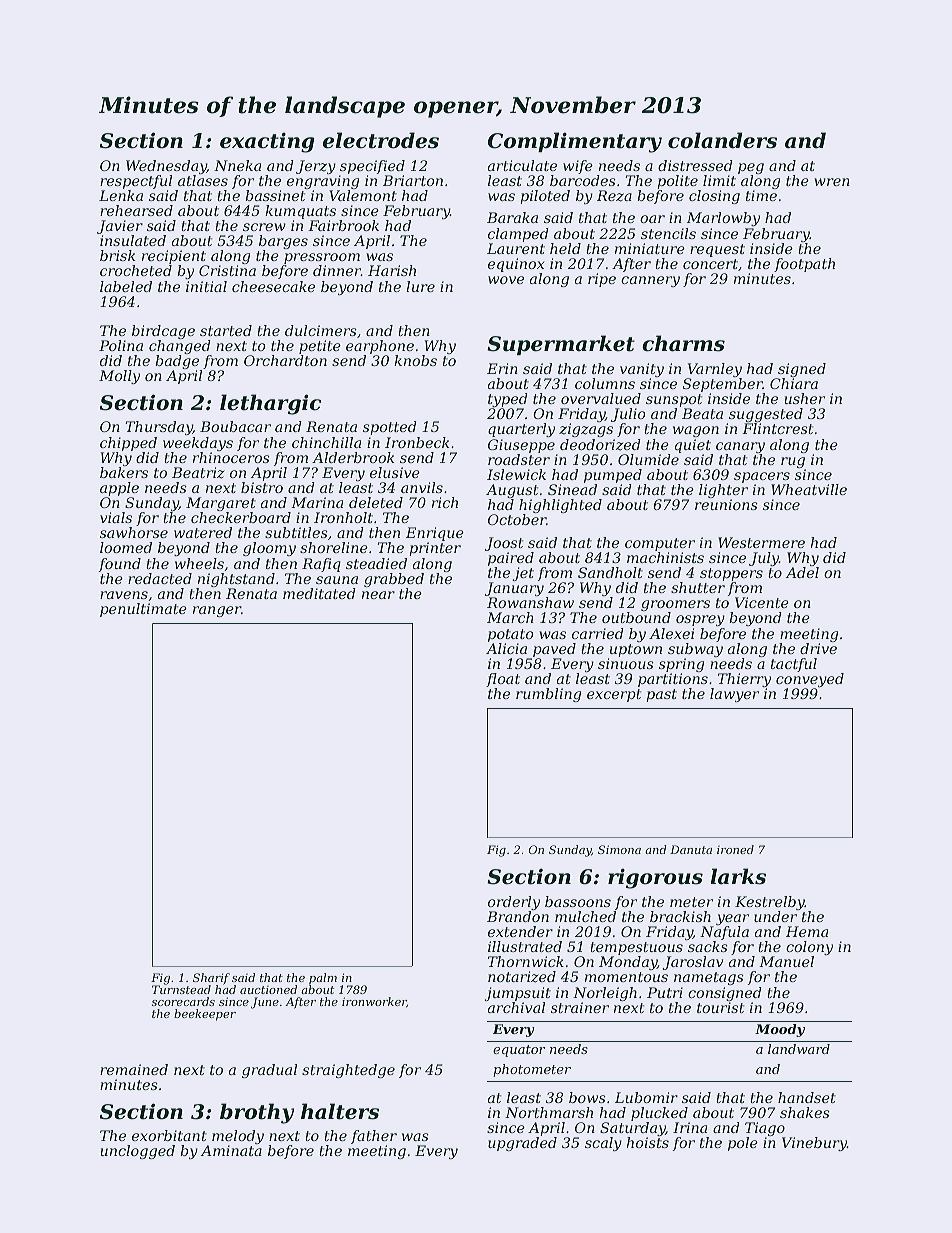 Image resolution: width=952 pixels, height=1233 pixels. What do you see at coordinates (138, 1152) in the screenshot?
I see `unclogged` at bounding box center [138, 1152].
